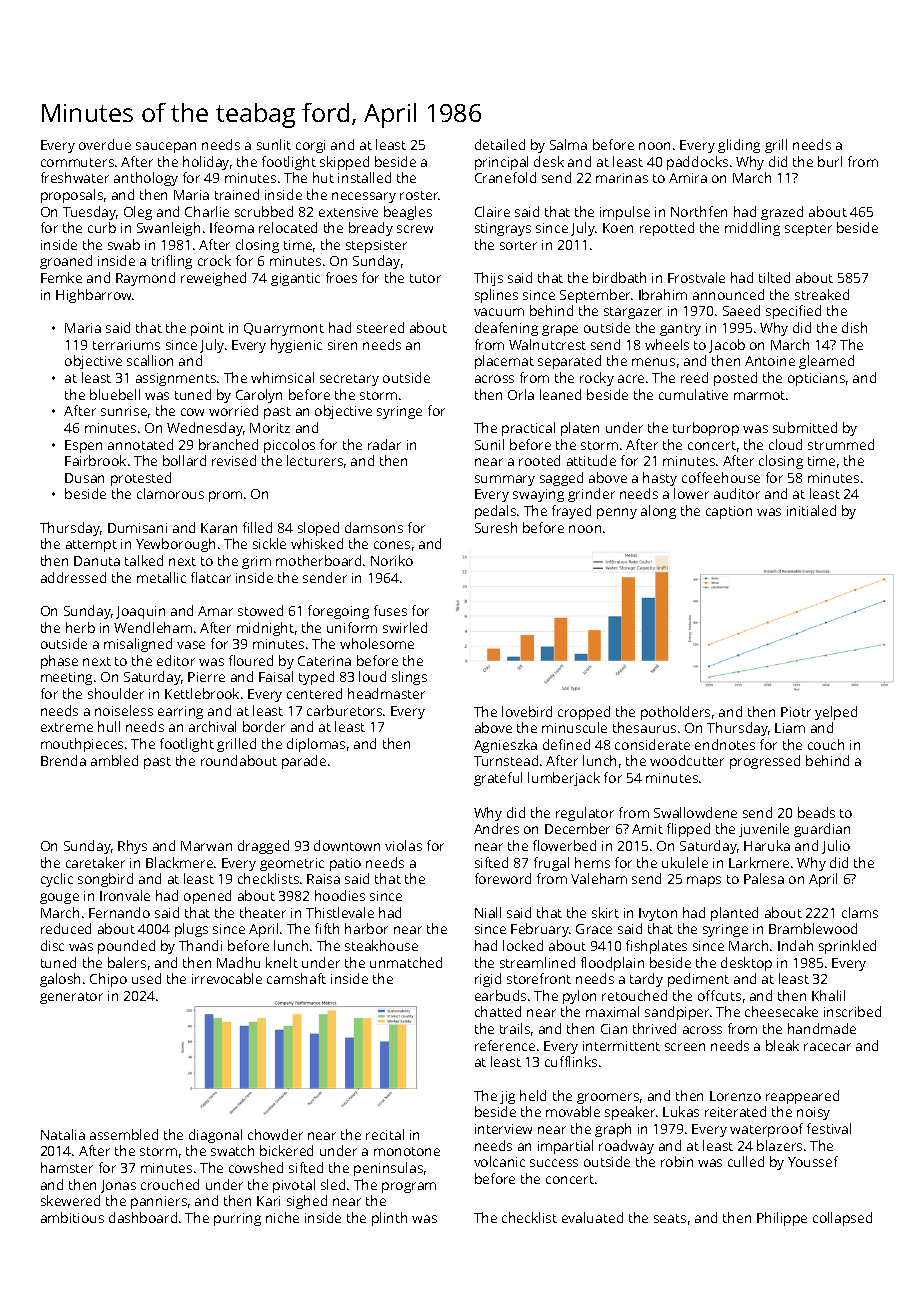  I want to click on galosh, so click(60, 980).
